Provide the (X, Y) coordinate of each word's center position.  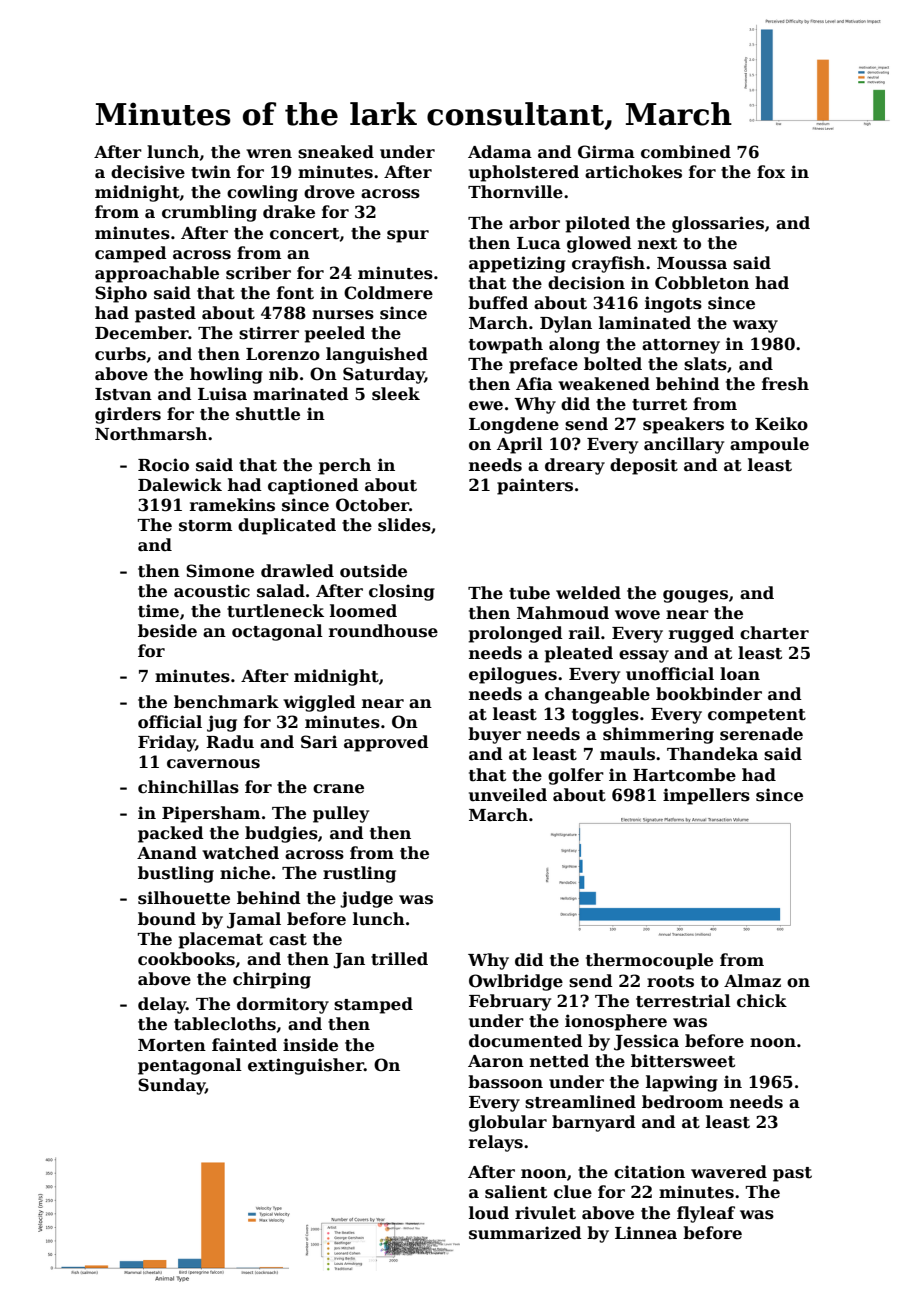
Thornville (515, 192)
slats (705, 364)
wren (269, 154)
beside (167, 631)
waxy (755, 326)
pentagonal (190, 1066)
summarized (525, 1233)
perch (345, 466)
